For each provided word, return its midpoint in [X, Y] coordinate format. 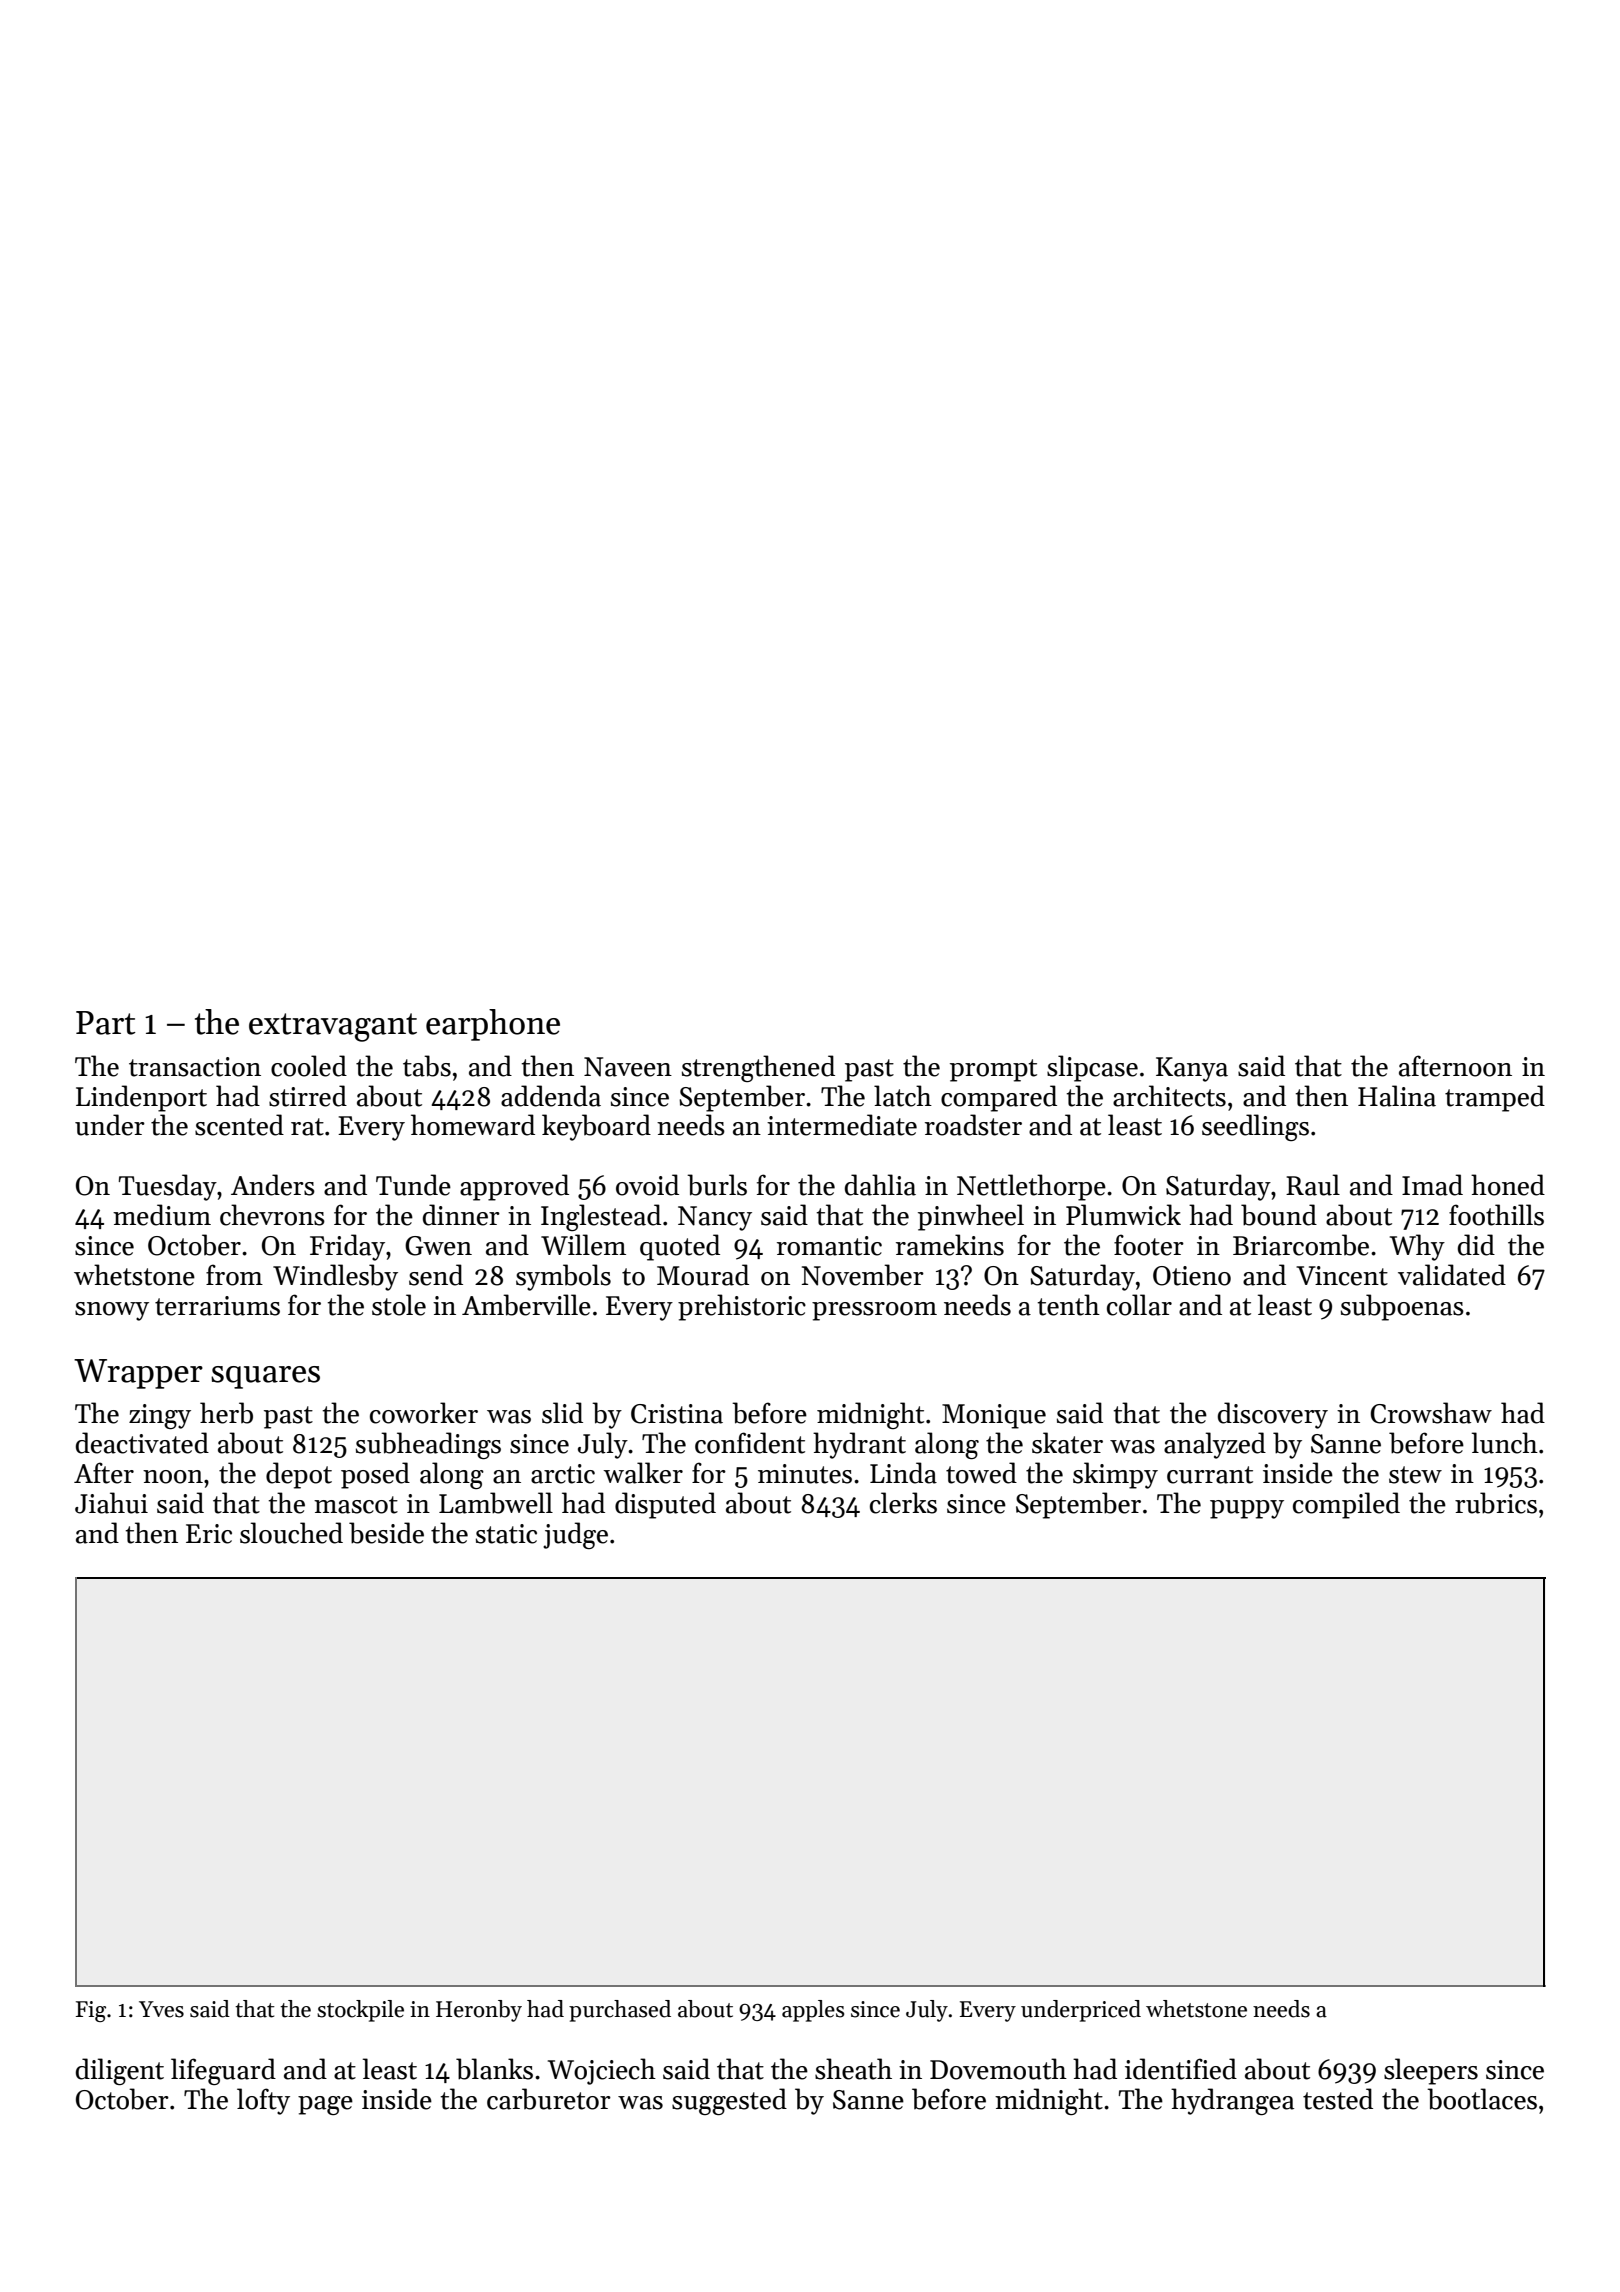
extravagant [333, 1027]
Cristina [677, 1414]
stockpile [360, 2011]
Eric [209, 1534]
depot [299, 1475]
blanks [494, 2069]
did [1476, 1245]
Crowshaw [1431, 1413]
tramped [1495, 1098]
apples [813, 2011]
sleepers [1431, 2071]
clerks [903, 1503]
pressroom [874, 1311]
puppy [1247, 1509]
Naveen [628, 1067]
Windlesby [335, 1277]
